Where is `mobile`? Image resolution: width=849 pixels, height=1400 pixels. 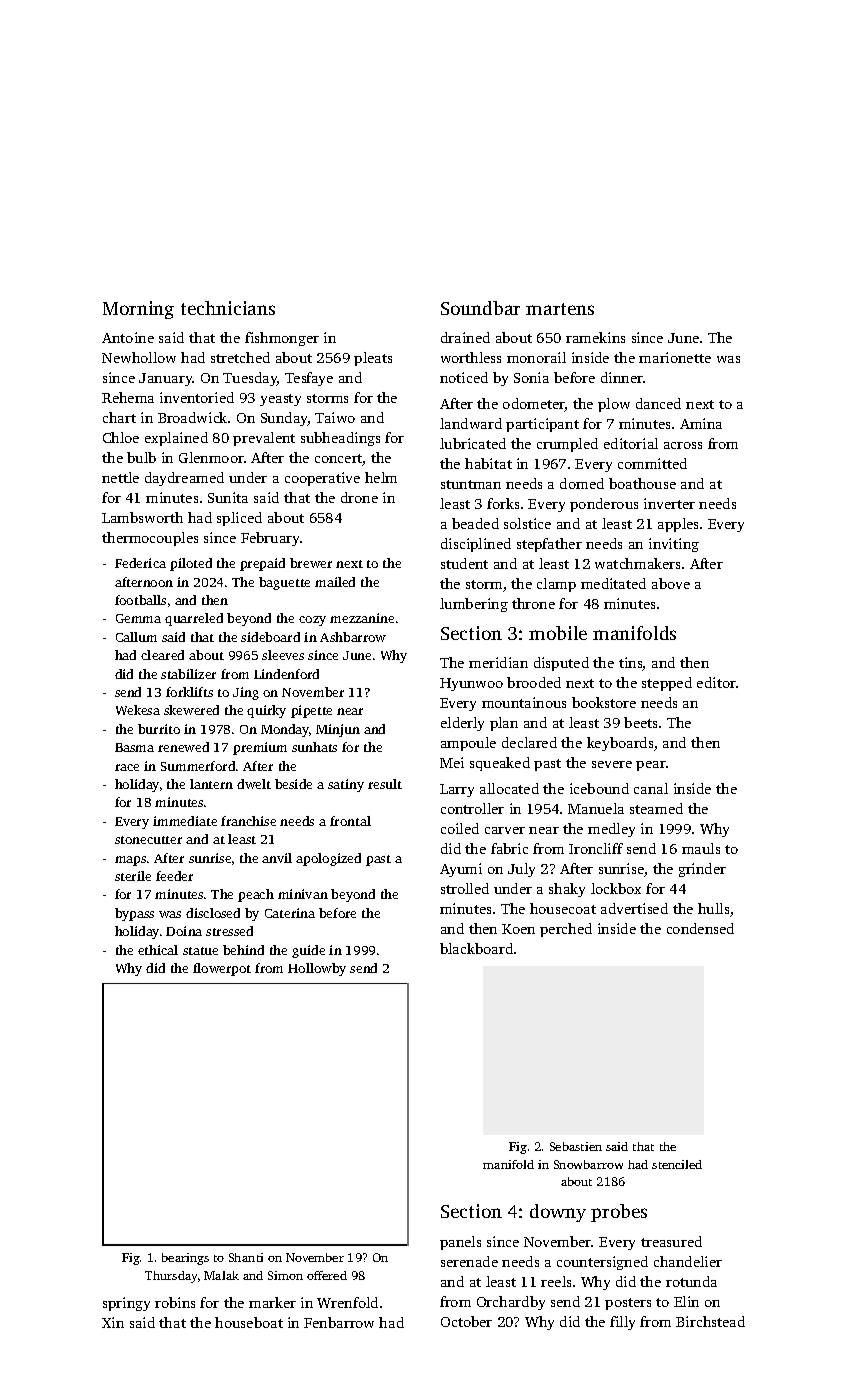
mobile is located at coordinates (558, 633).
